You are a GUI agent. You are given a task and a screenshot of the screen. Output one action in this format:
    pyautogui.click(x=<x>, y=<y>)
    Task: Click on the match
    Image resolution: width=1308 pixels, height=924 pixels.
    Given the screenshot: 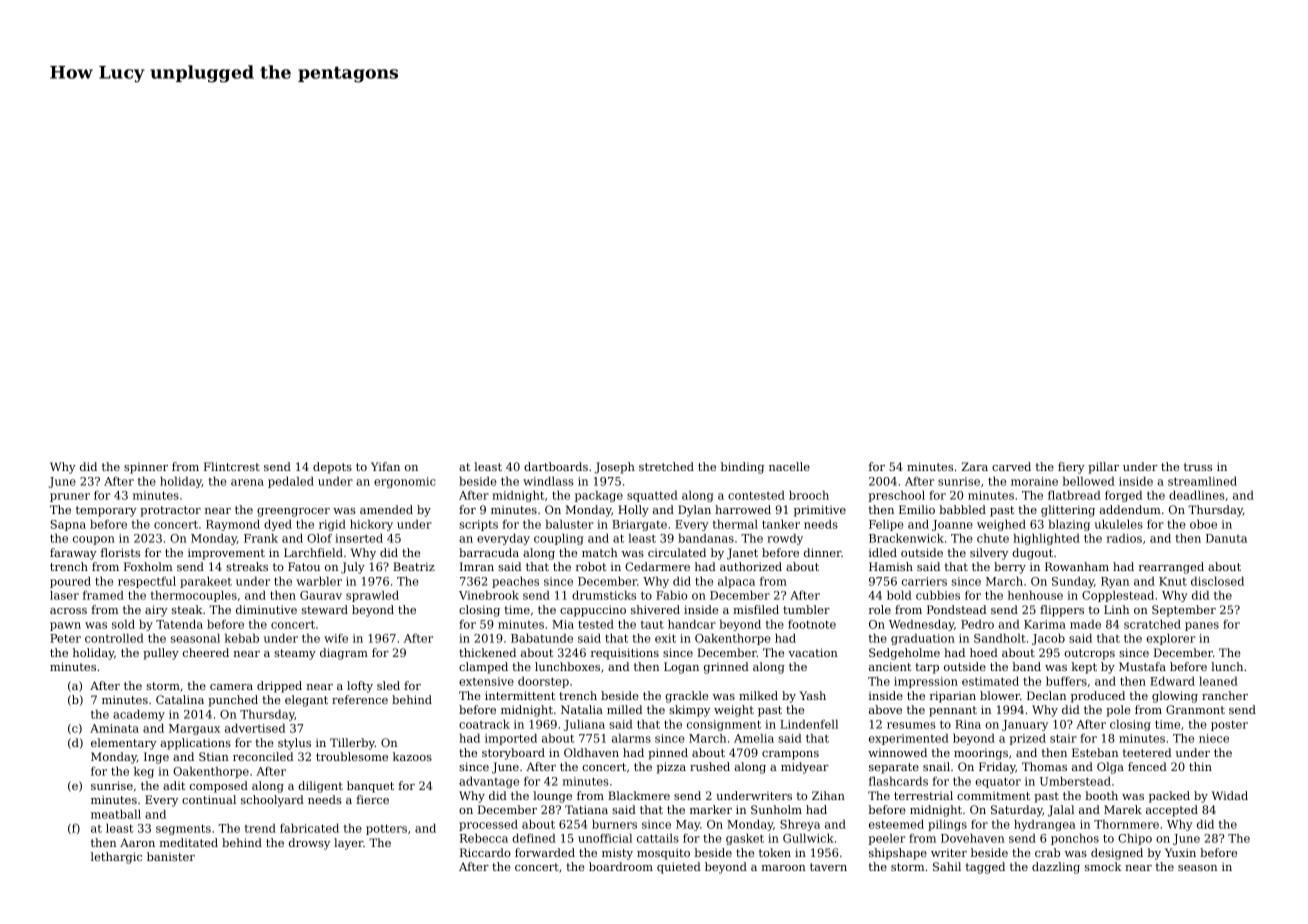 What is the action you would take?
    pyautogui.click(x=600, y=552)
